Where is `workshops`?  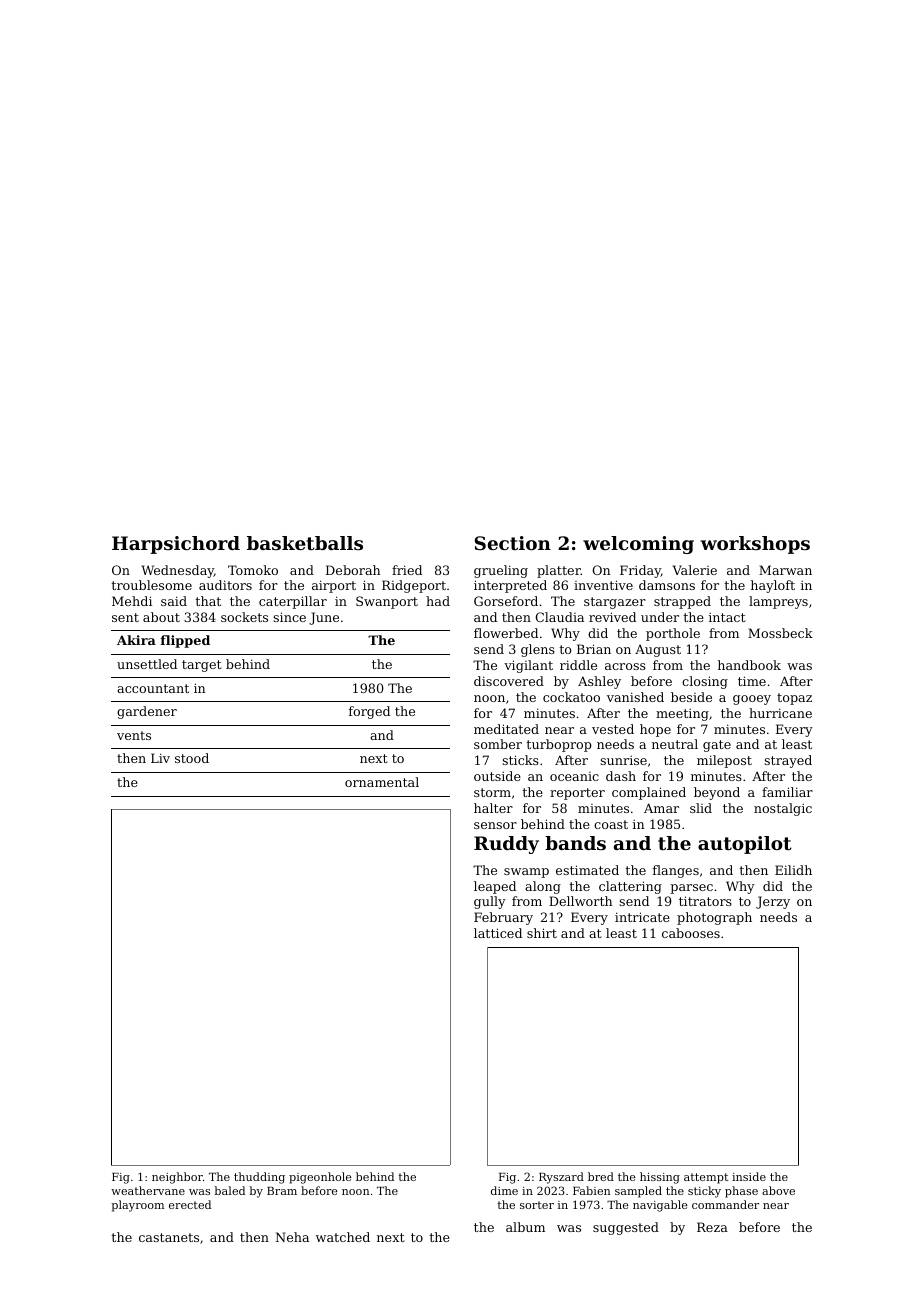
workshops is located at coordinates (755, 545).
